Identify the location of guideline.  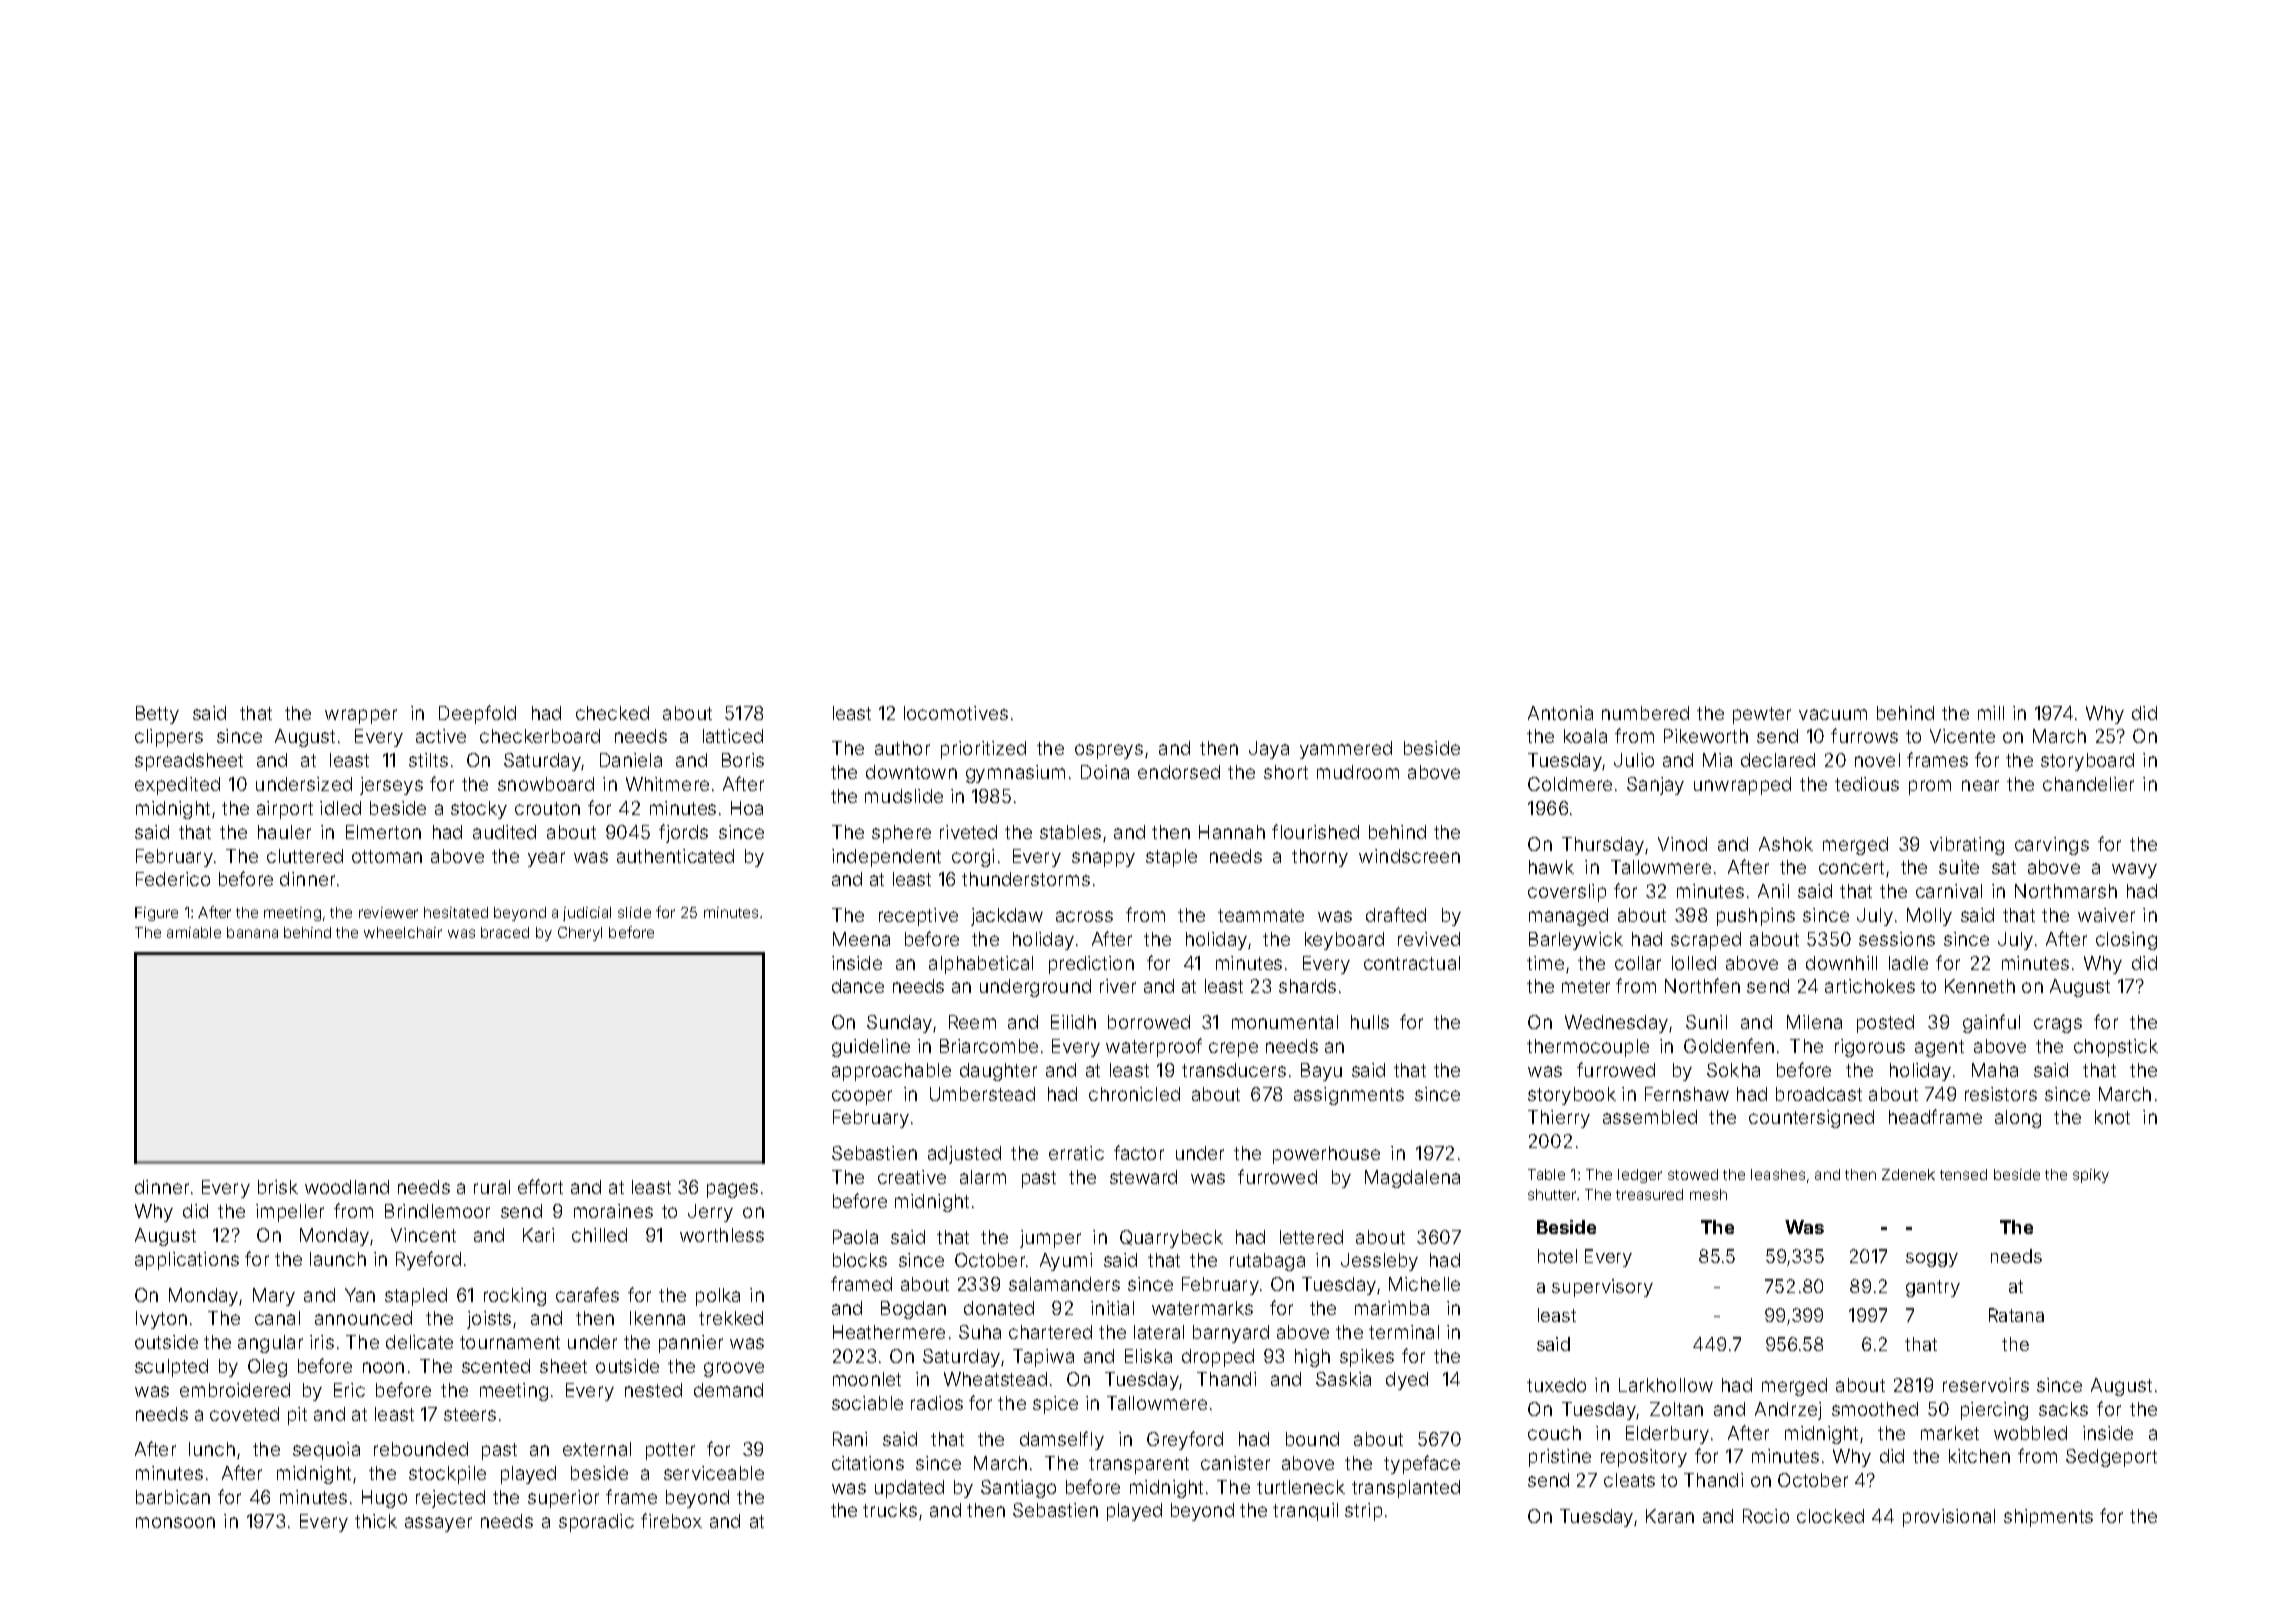
(871, 1048).
